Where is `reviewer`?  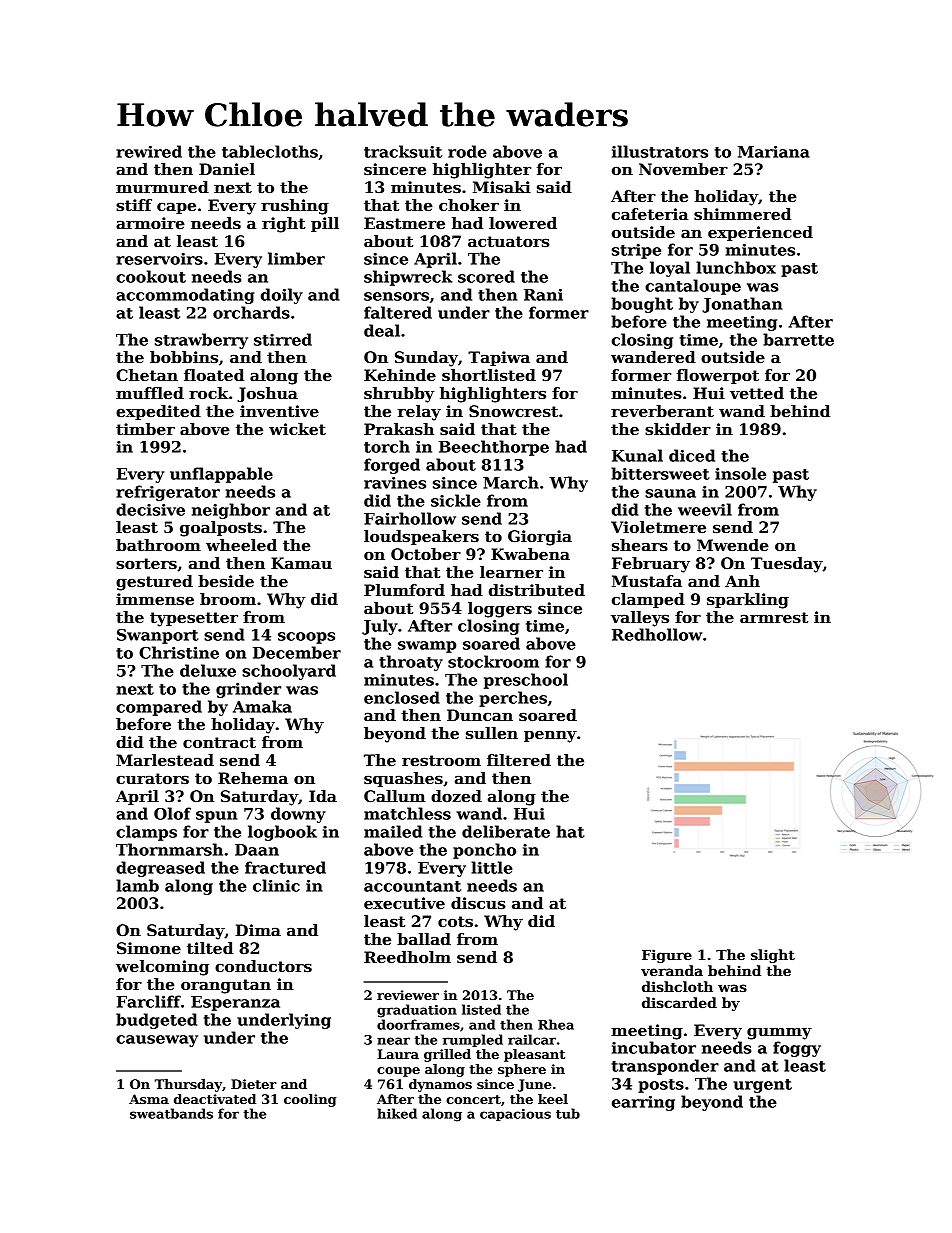 reviewer is located at coordinates (408, 995).
